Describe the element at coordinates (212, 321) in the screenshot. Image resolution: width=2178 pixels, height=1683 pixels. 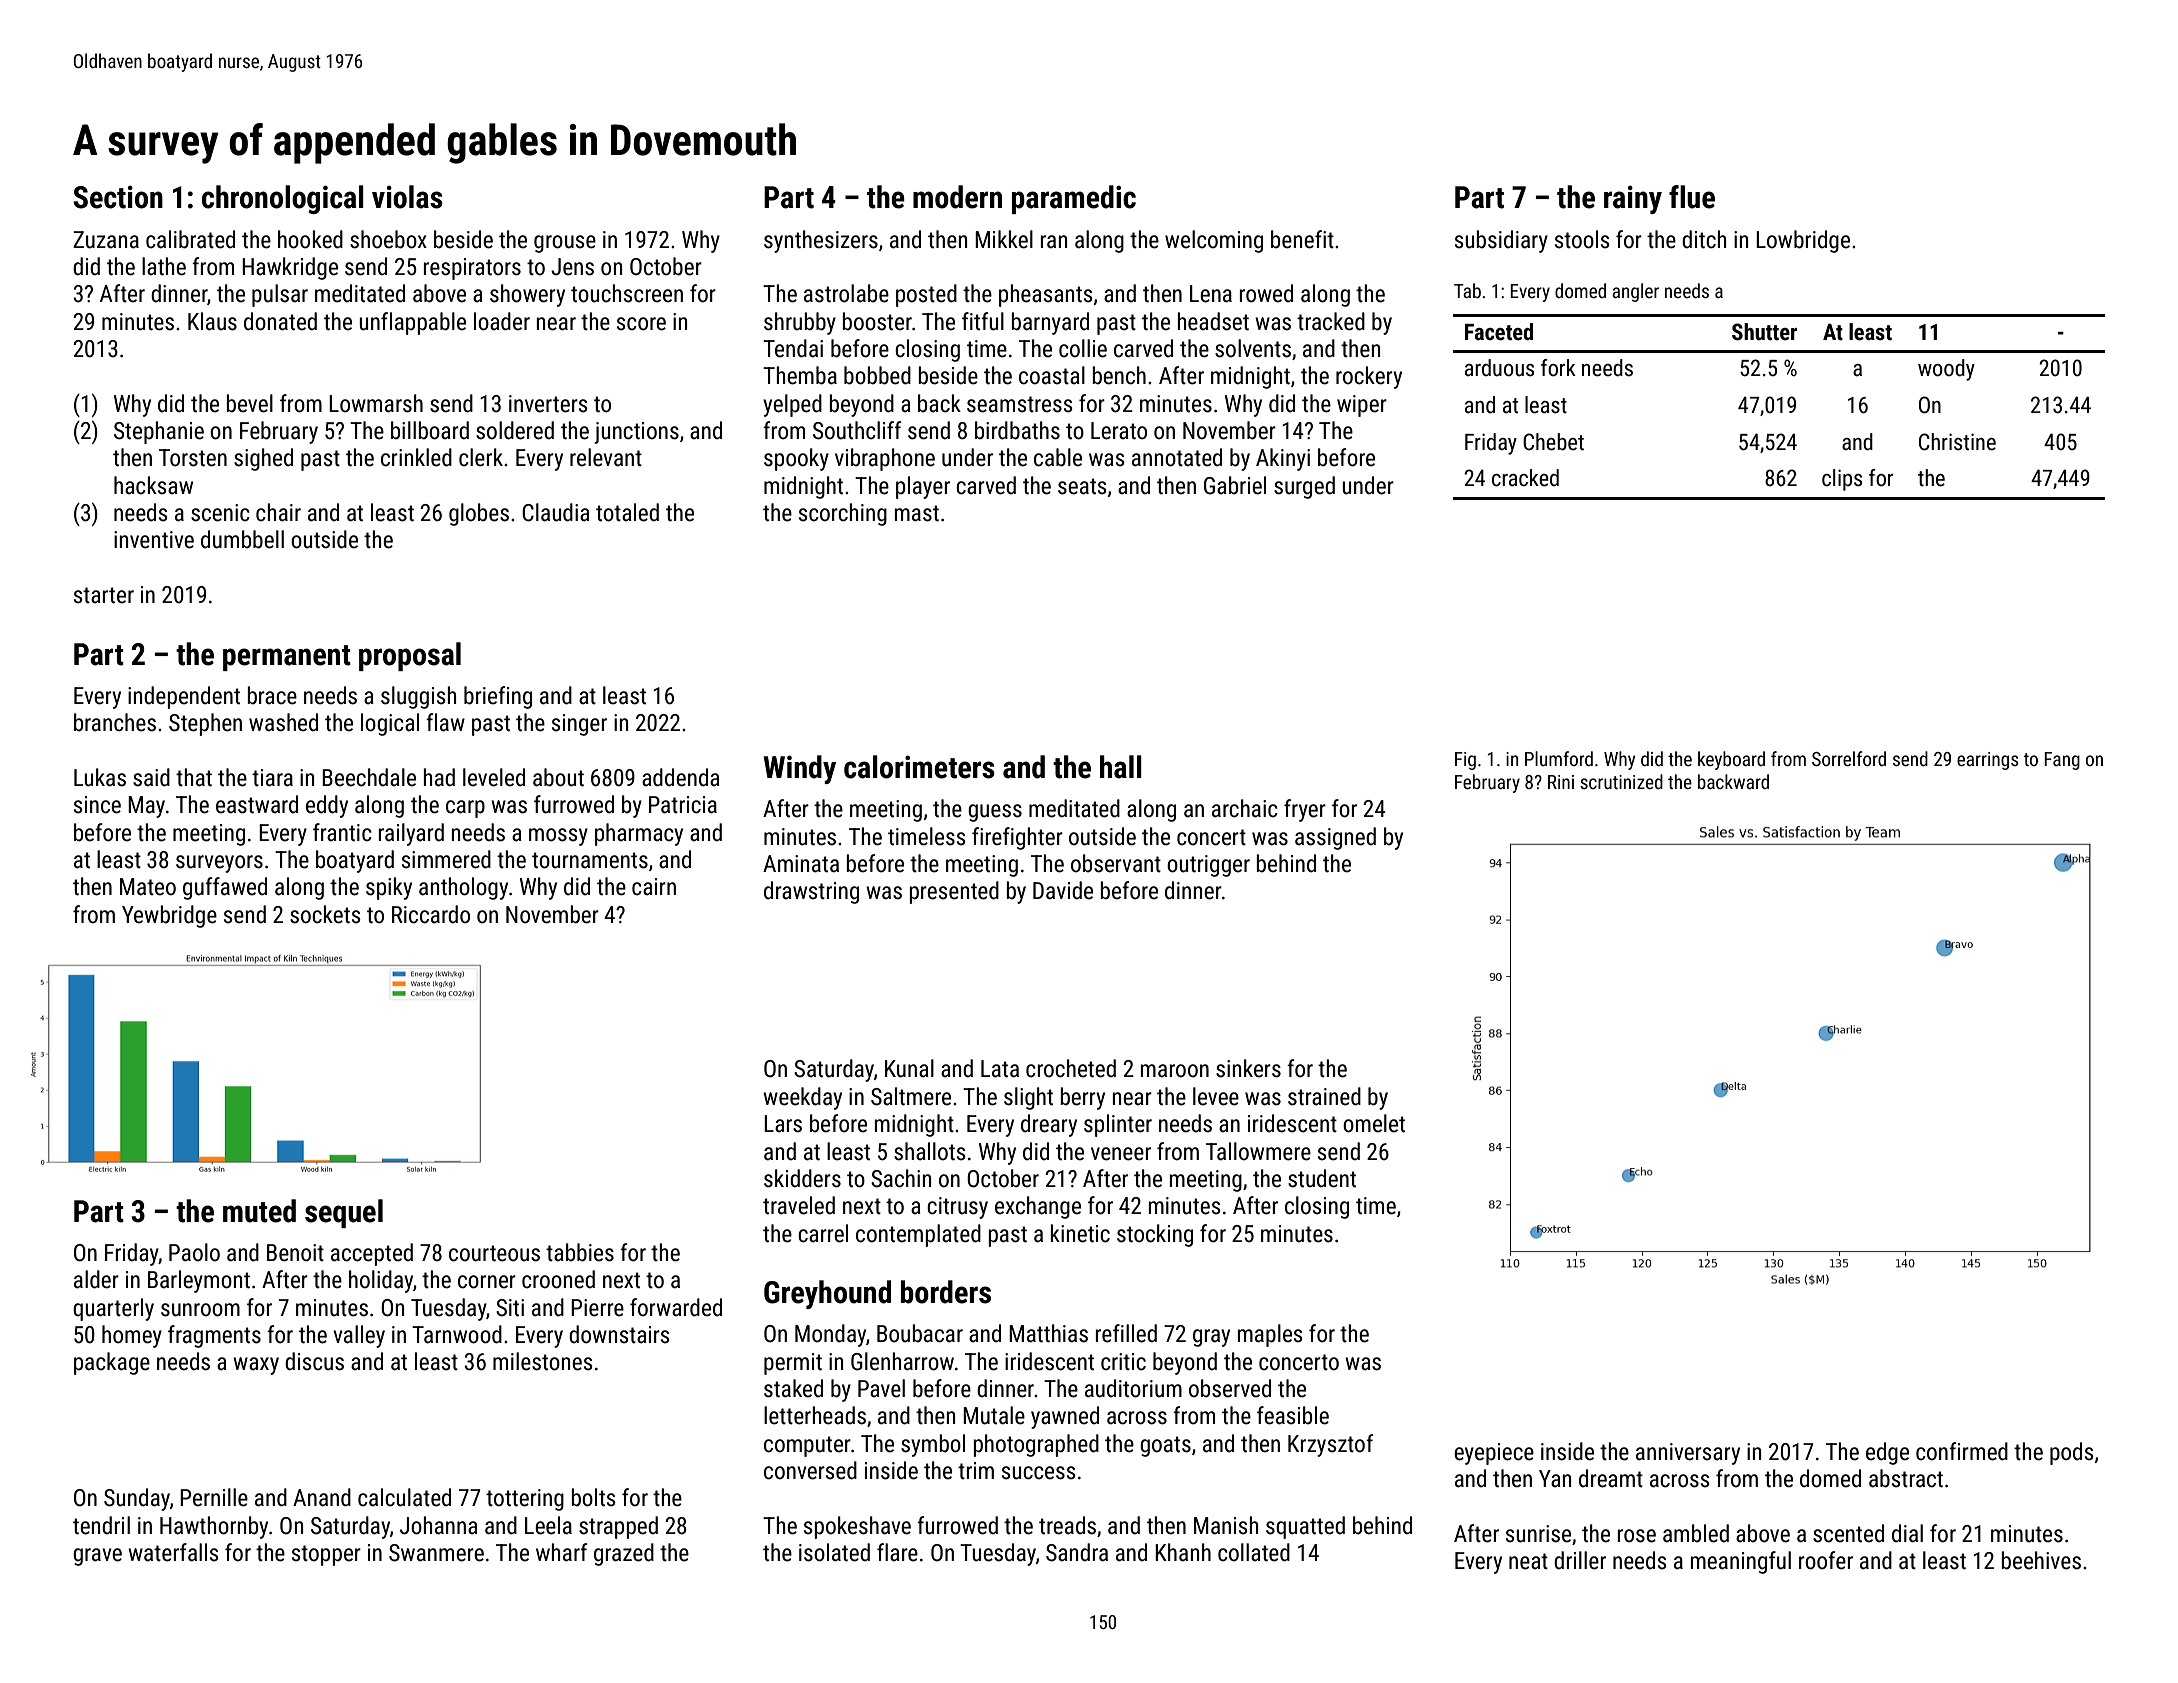
I see `Klaus` at that location.
